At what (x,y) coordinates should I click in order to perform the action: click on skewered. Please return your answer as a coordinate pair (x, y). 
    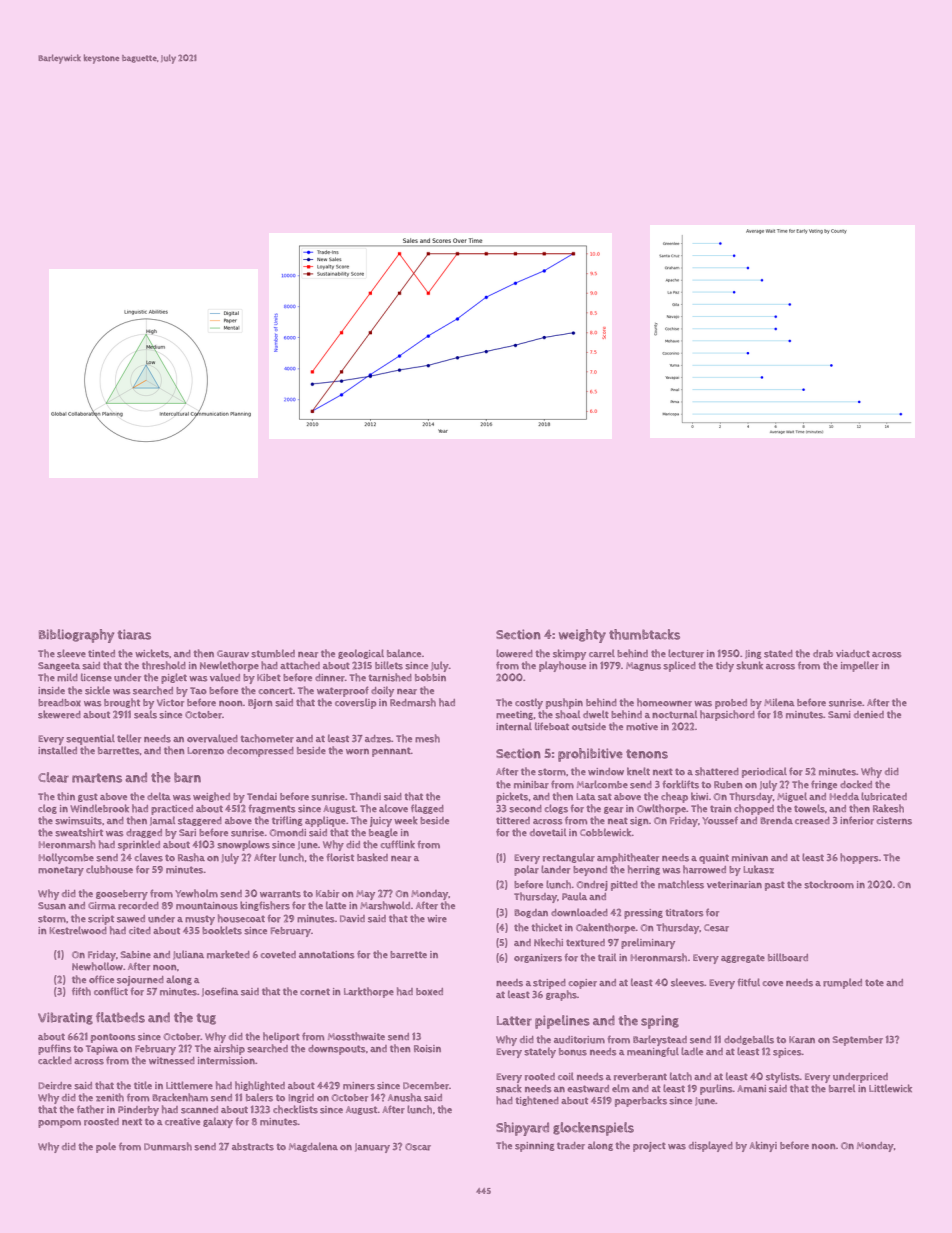
    Looking at the image, I should click on (59, 714).
